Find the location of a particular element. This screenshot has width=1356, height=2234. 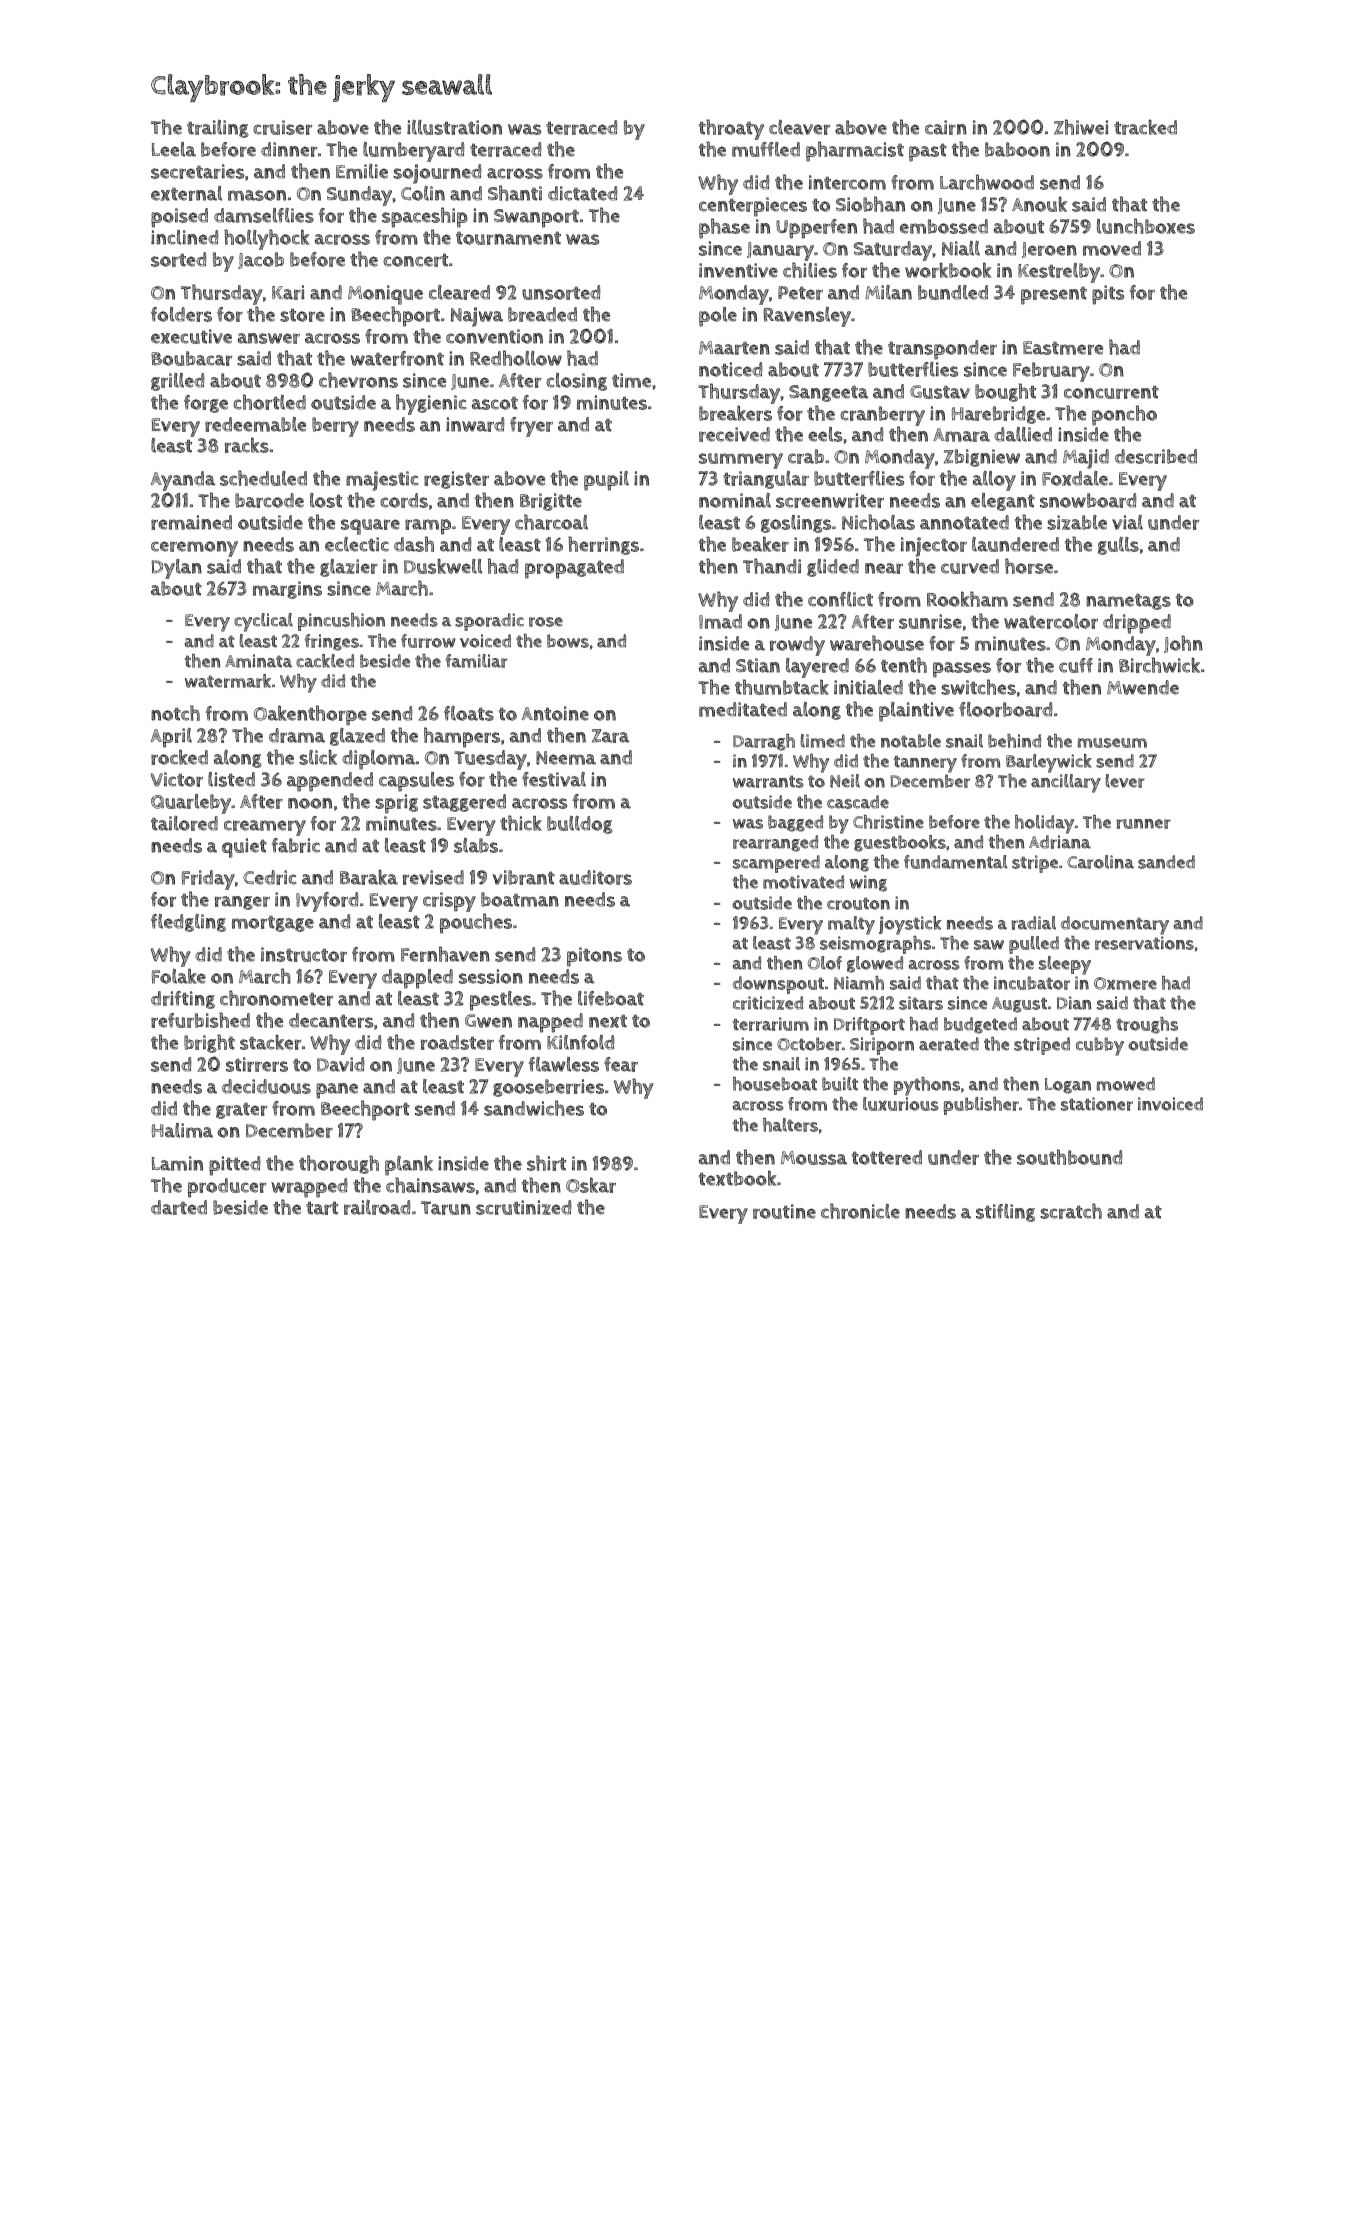

Darragh is located at coordinates (764, 742).
